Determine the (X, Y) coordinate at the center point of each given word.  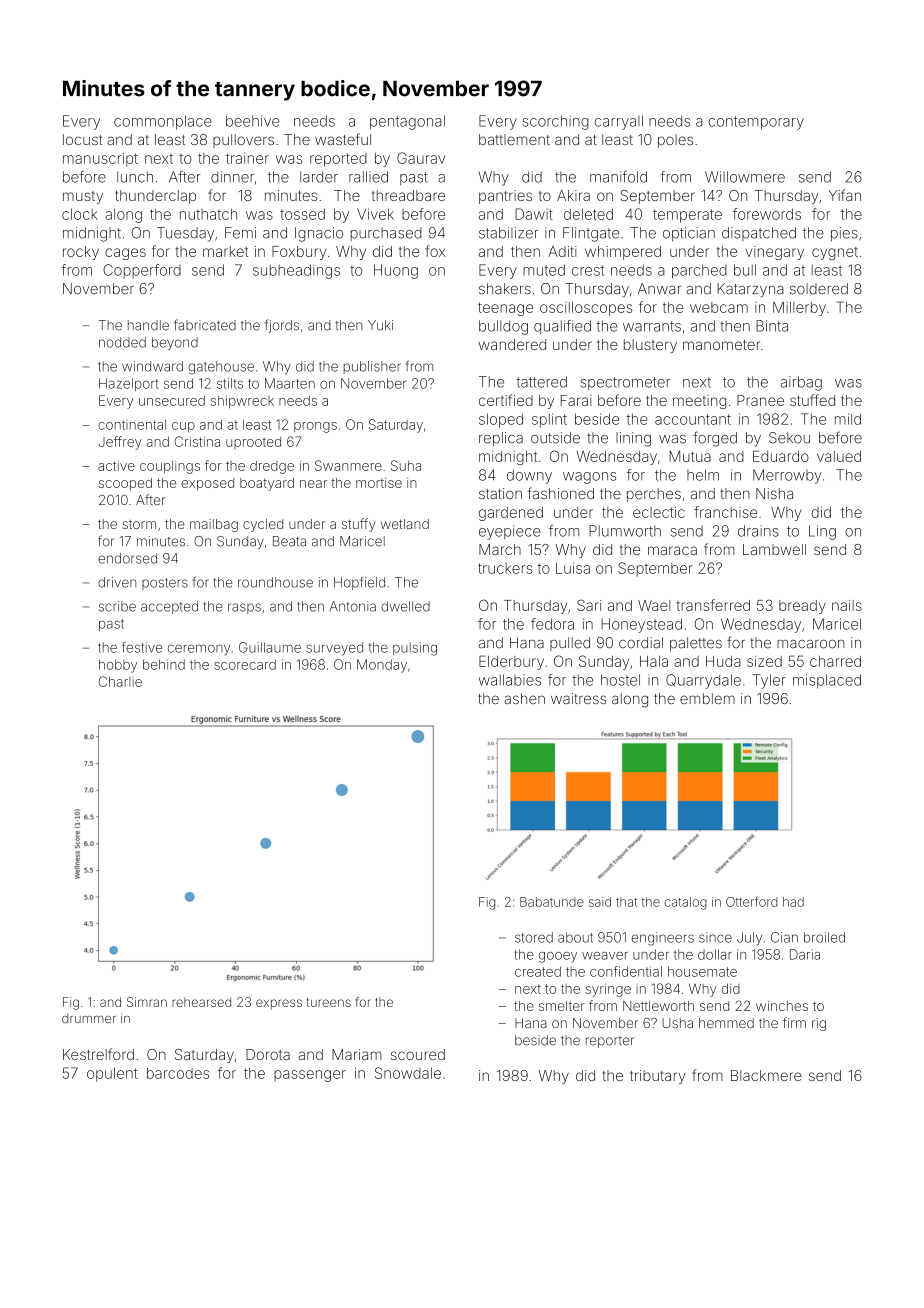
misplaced (827, 681)
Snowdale (408, 1073)
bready (802, 607)
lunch (135, 177)
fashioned (561, 493)
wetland (405, 524)
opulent (112, 1074)
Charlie (120, 681)
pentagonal (407, 122)
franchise (725, 512)
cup (183, 427)
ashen (524, 698)
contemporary (756, 123)
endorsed (127, 558)
